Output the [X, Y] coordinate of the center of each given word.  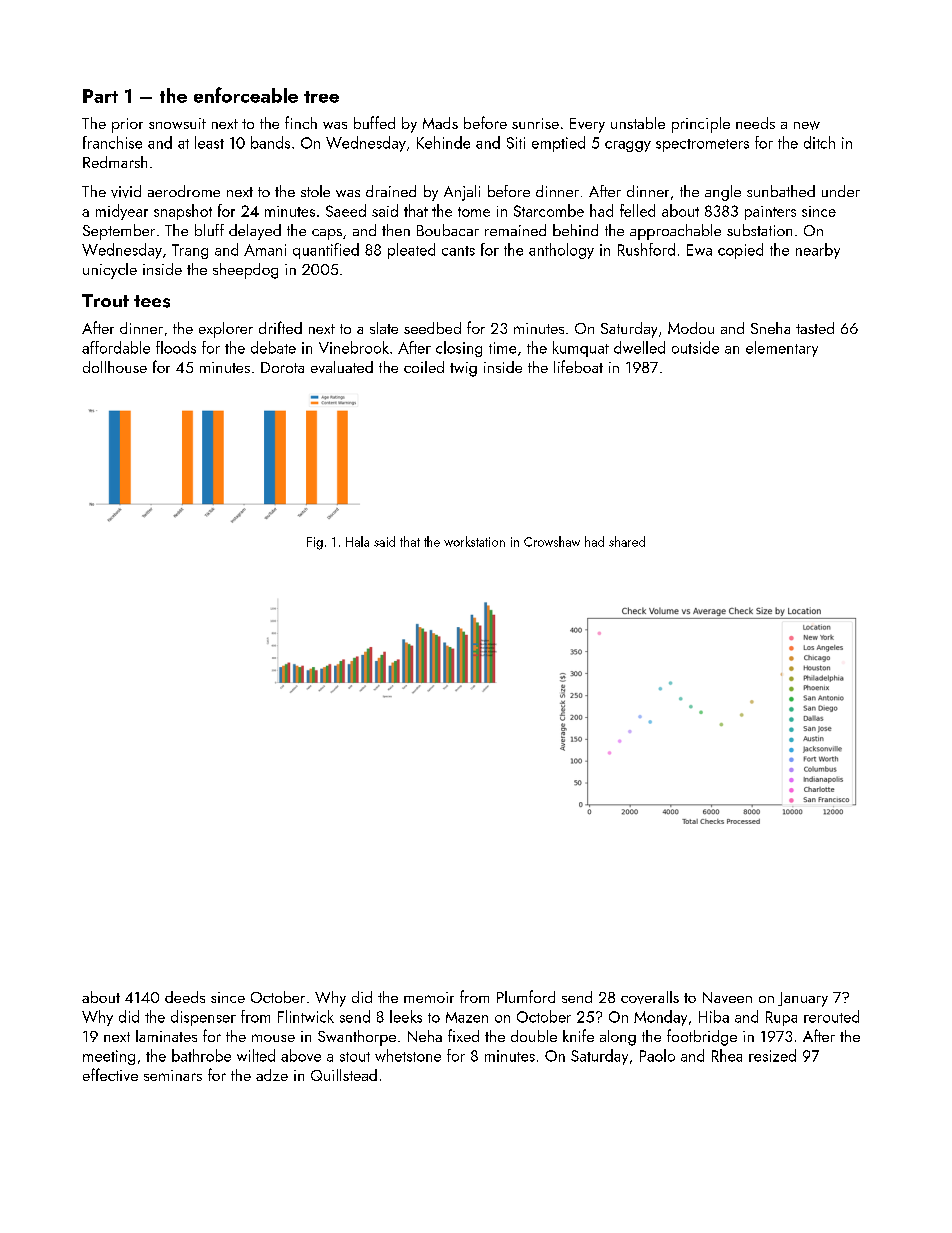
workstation [474, 541]
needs [755, 123]
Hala [357, 541]
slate [384, 328]
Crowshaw [552, 541]
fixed [463, 1035]
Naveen [727, 997]
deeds [185, 997]
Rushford [646, 249]
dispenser [203, 1018]
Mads [440, 123]
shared [627, 541]
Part [100, 96]
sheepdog [245, 271]
